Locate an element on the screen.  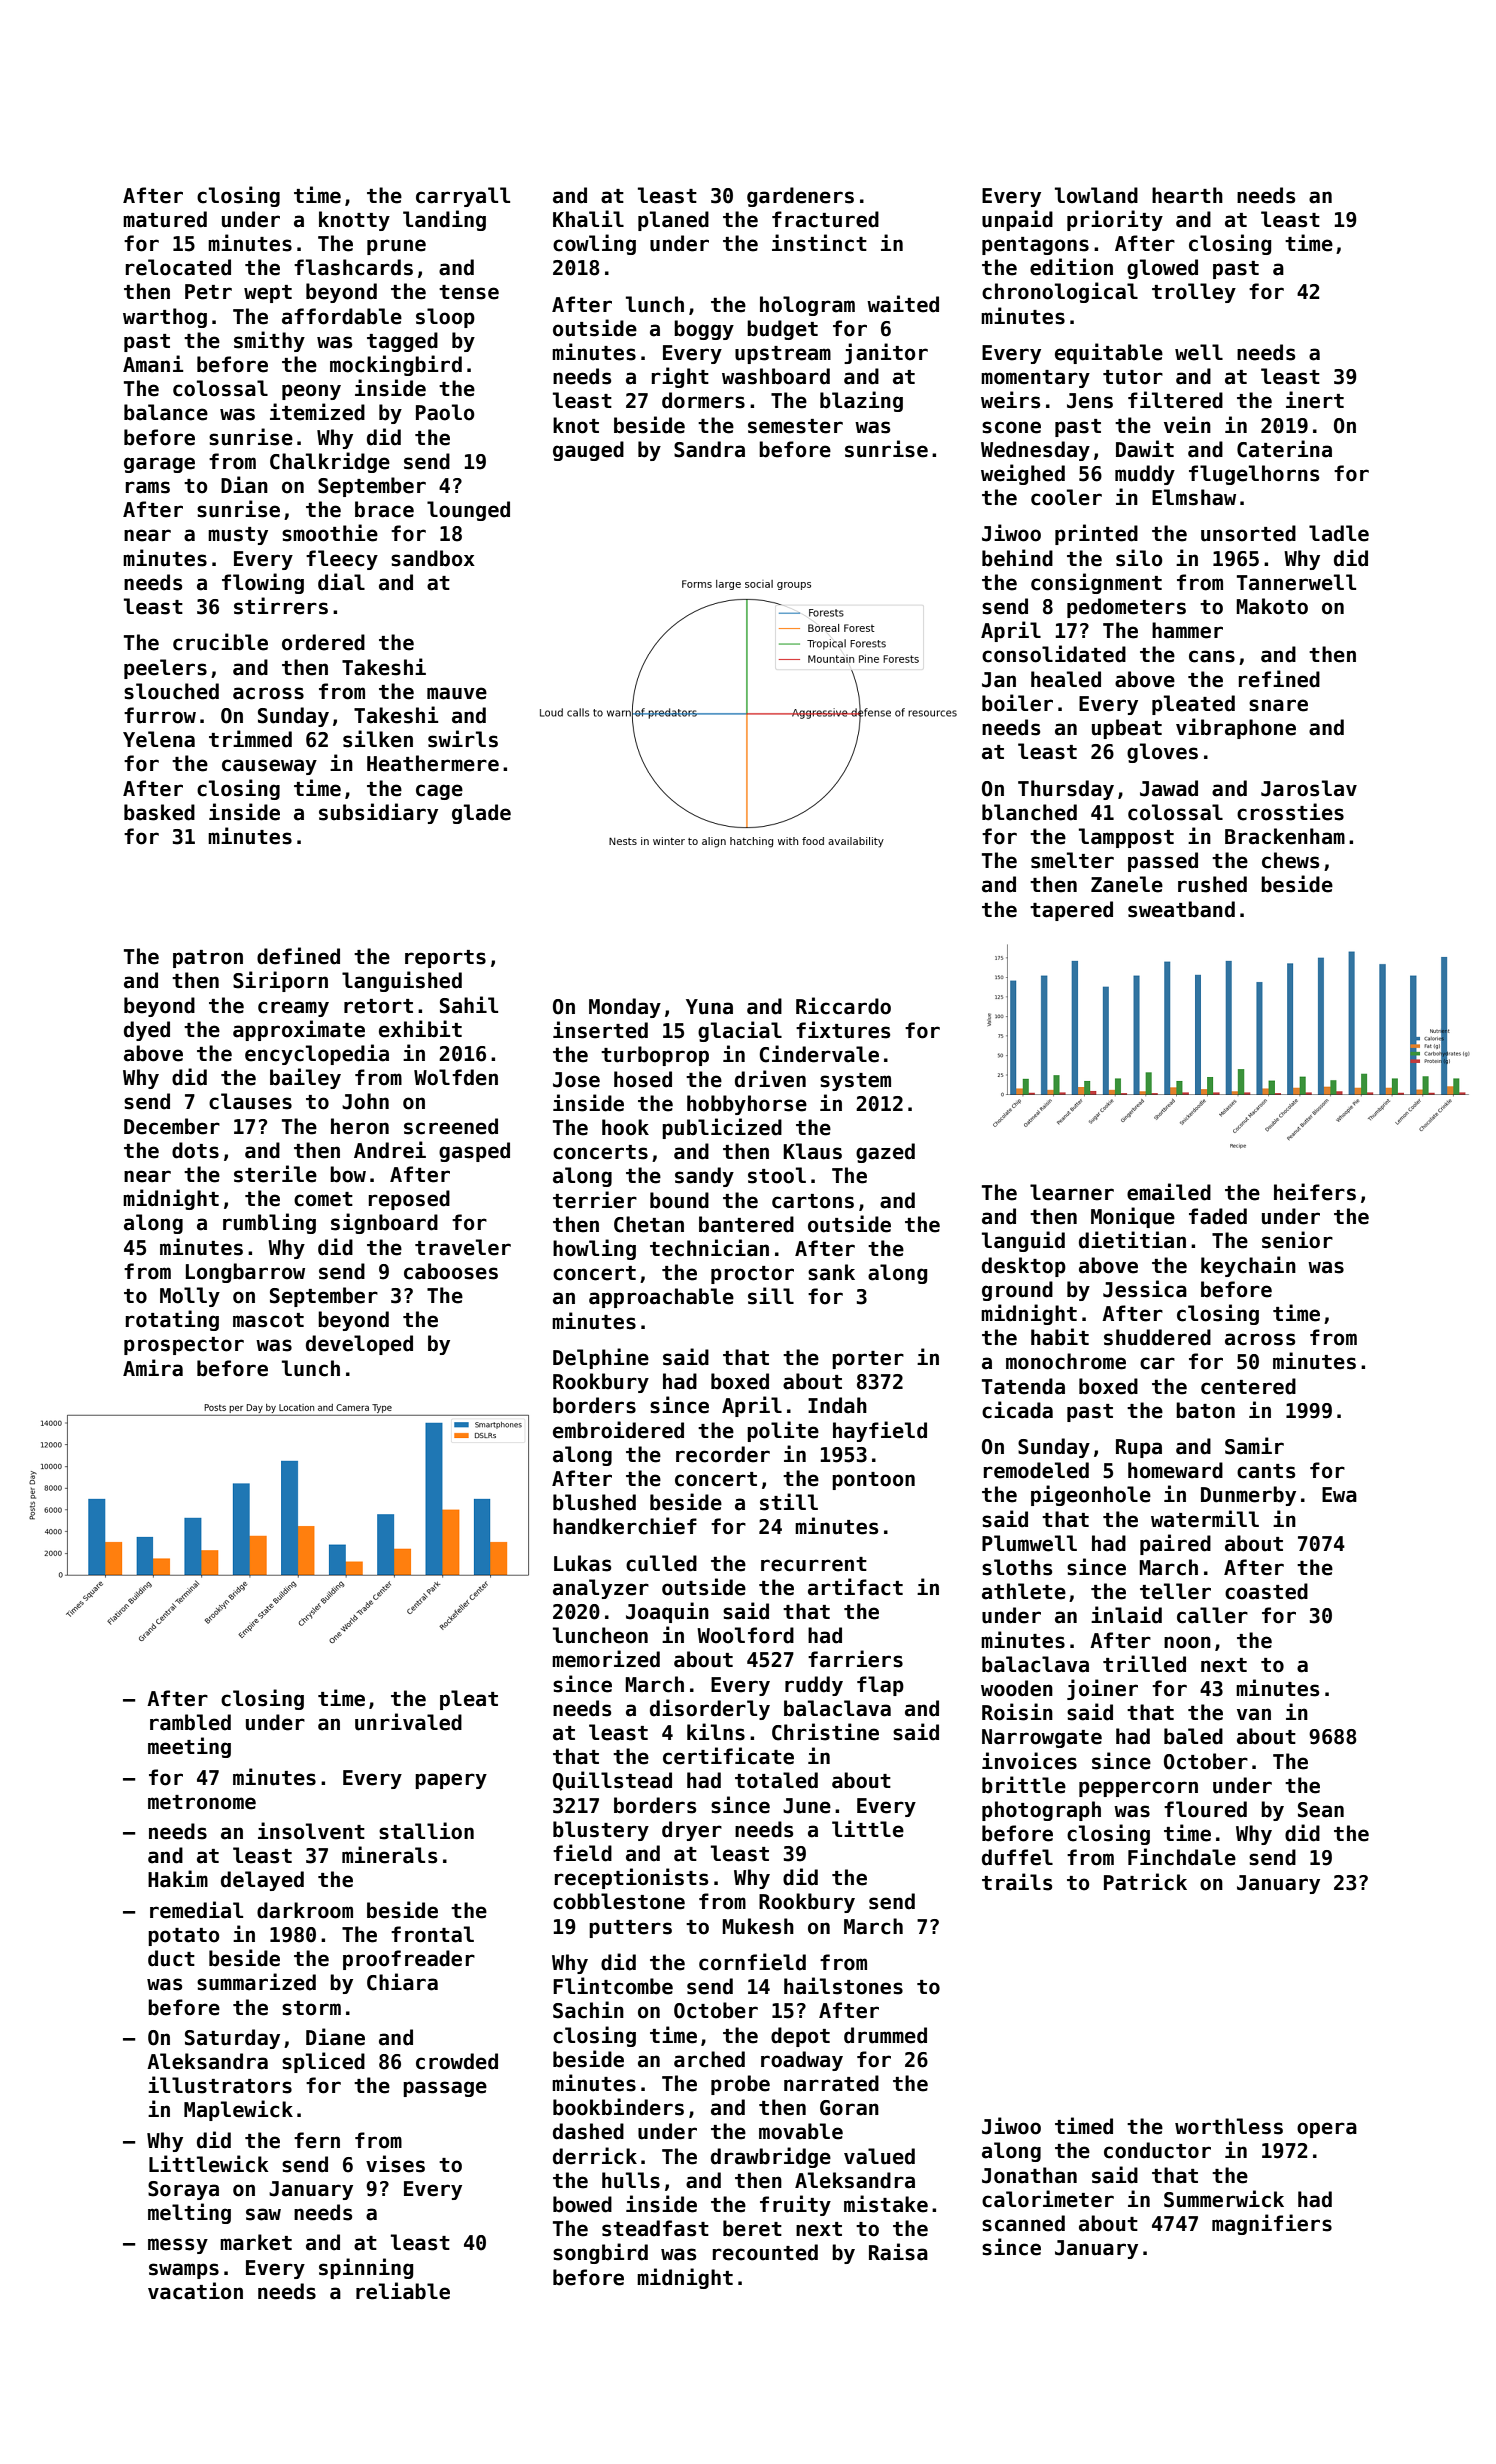
metronome is located at coordinates (202, 1802).
